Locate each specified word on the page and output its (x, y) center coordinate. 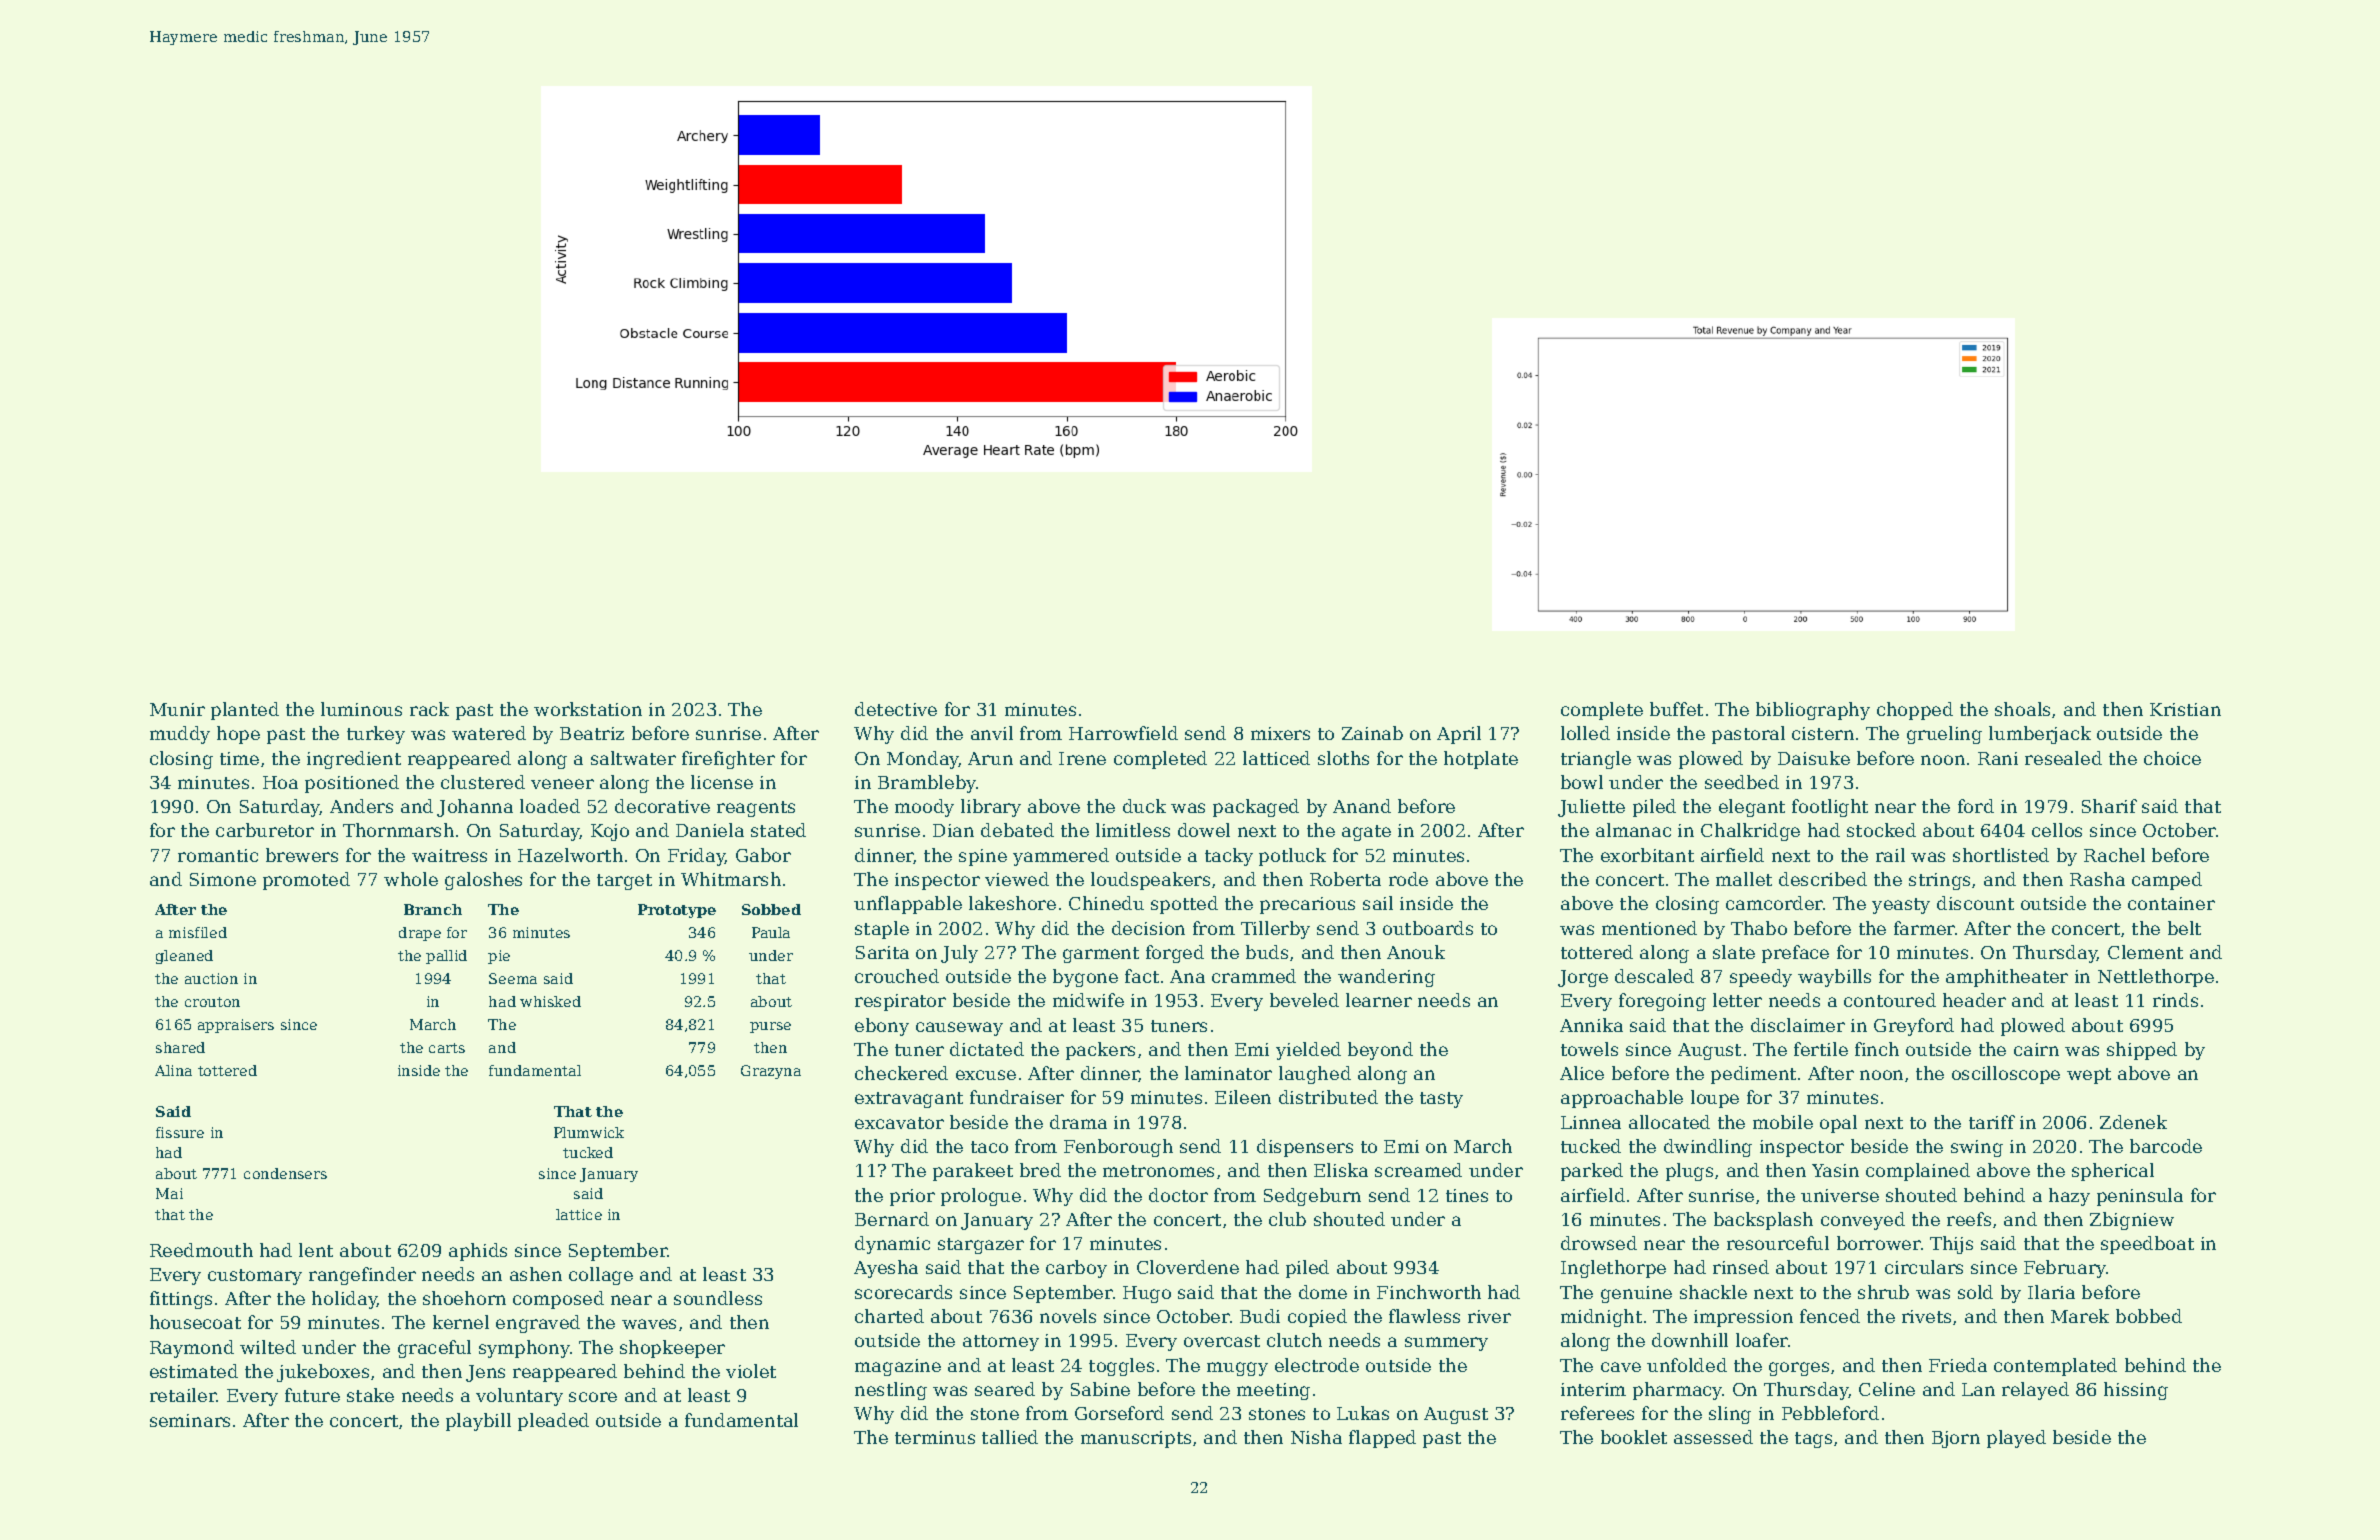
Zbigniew (2132, 1221)
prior (912, 1197)
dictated (987, 1049)
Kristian (2185, 709)
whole (411, 879)
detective (896, 709)
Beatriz (592, 733)
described (1823, 879)
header (1974, 1000)
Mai (169, 1193)
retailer (183, 1395)
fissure (180, 1132)
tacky (1229, 857)
